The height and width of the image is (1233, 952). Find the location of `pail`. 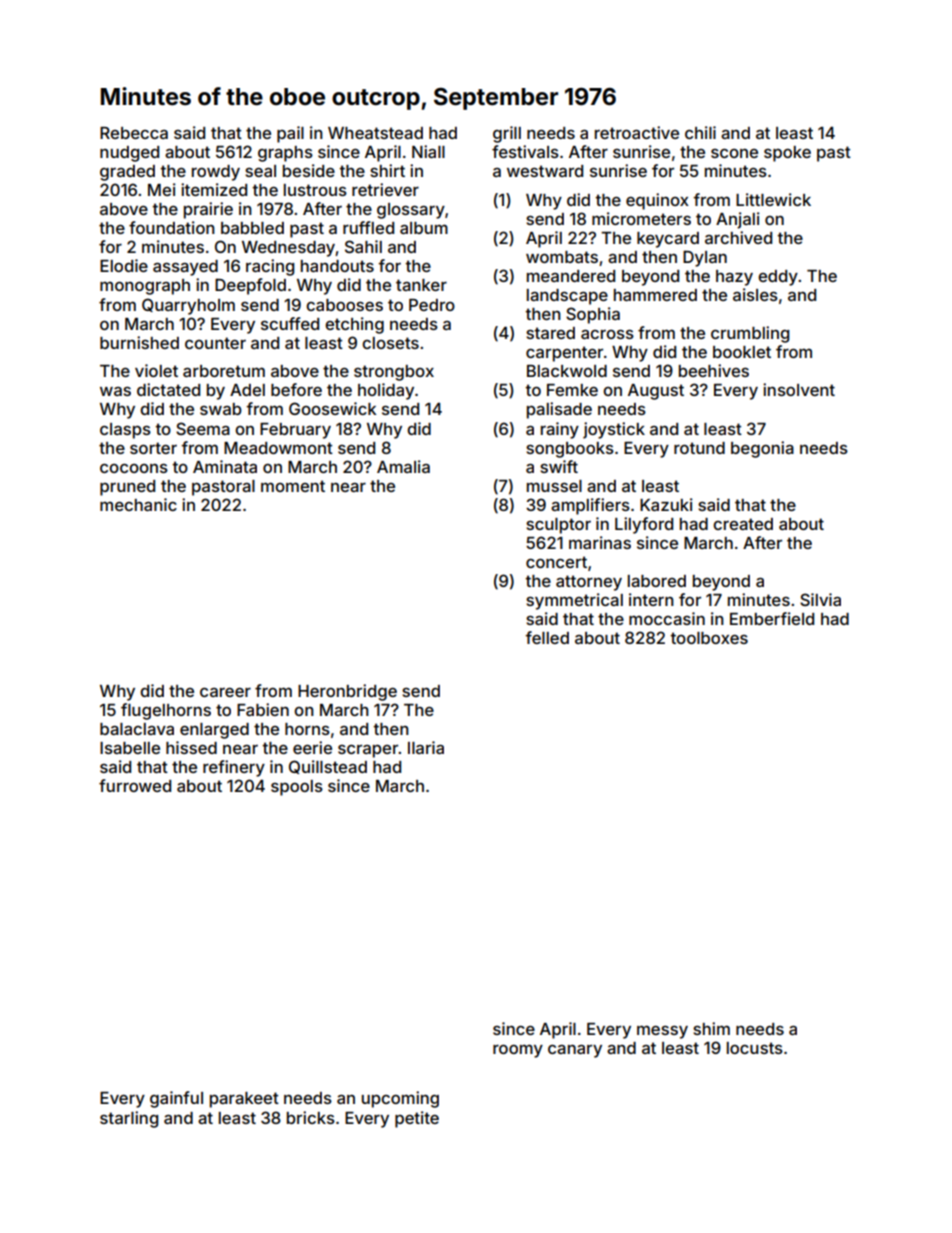

pail is located at coordinates (290, 134).
